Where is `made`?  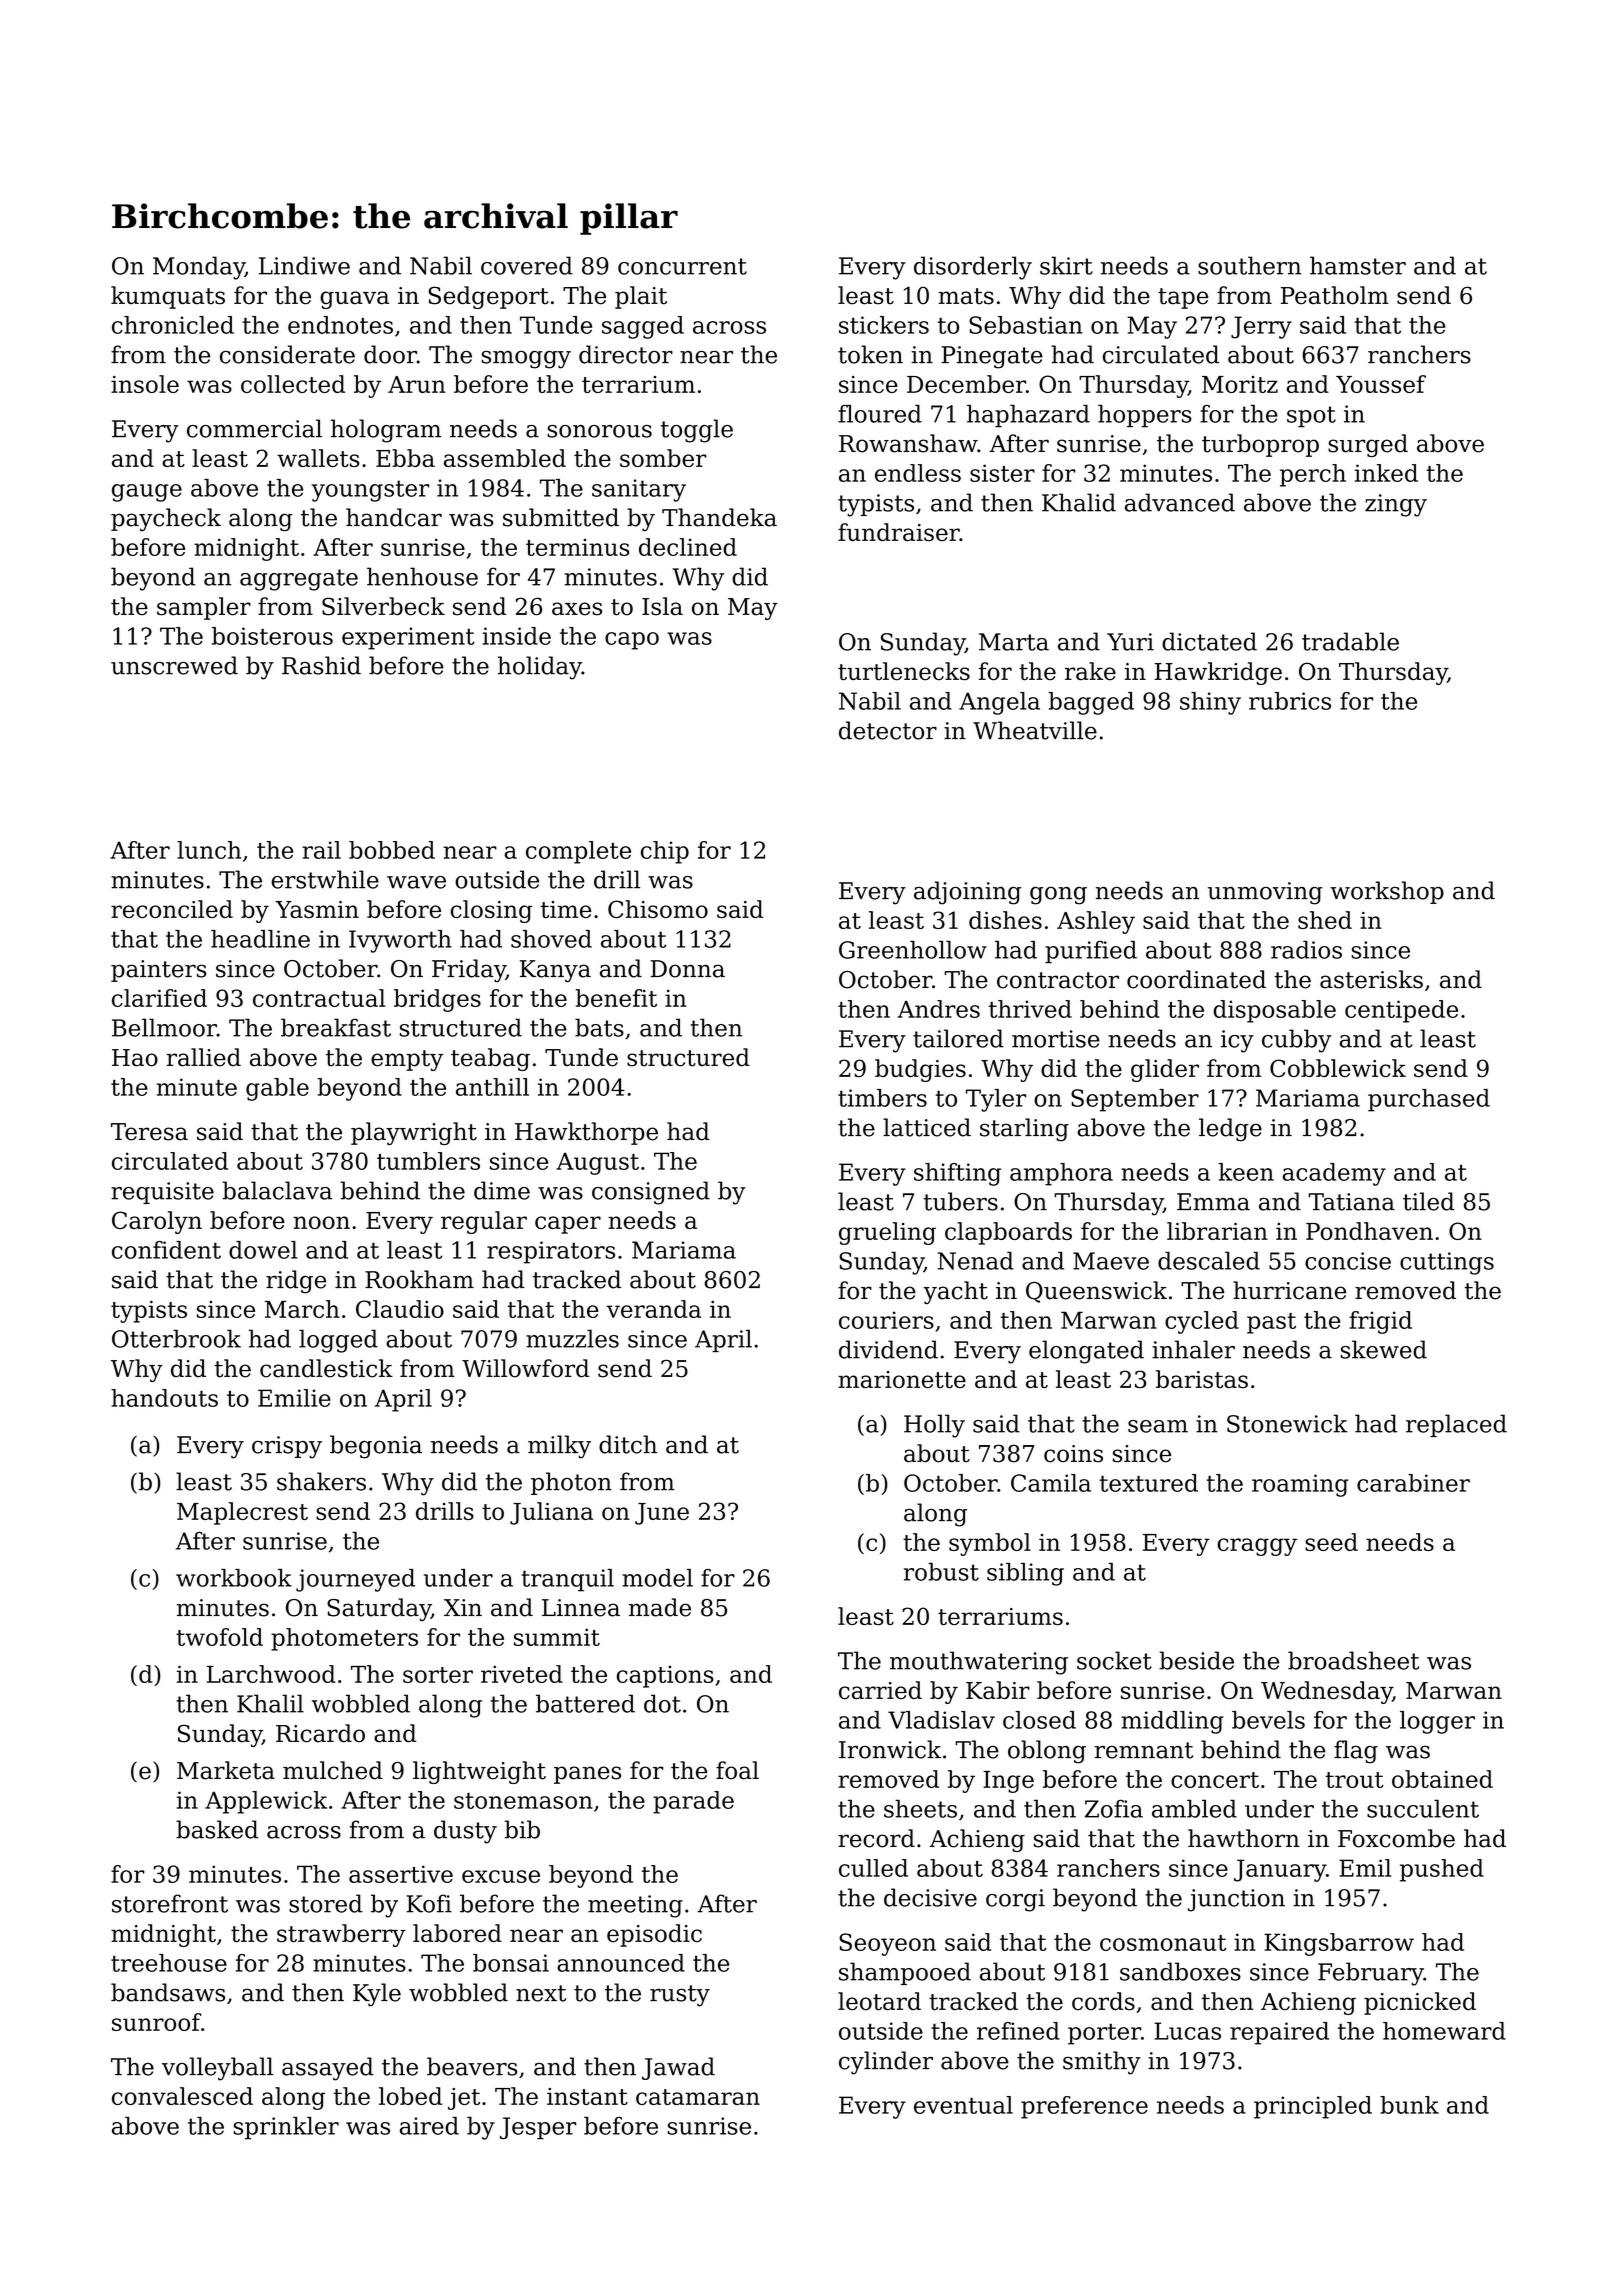 made is located at coordinates (660, 1607).
